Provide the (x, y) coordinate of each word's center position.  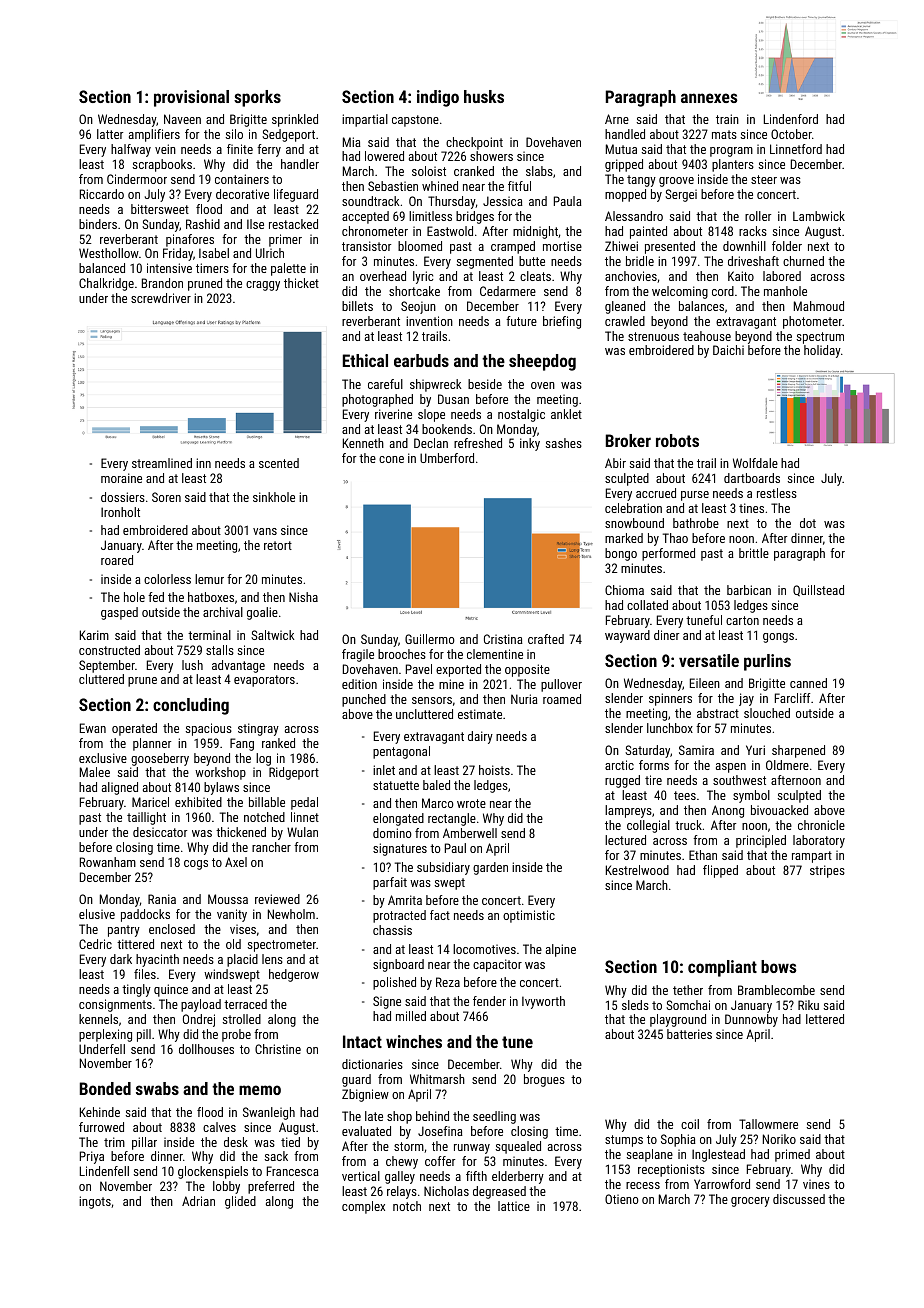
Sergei (681, 195)
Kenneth (363, 443)
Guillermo (430, 639)
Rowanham (108, 862)
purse (695, 496)
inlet (384, 770)
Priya (92, 1157)
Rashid (203, 224)
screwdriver (161, 298)
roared (117, 560)
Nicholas (446, 1191)
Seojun (418, 307)
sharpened (798, 751)
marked (624, 538)
